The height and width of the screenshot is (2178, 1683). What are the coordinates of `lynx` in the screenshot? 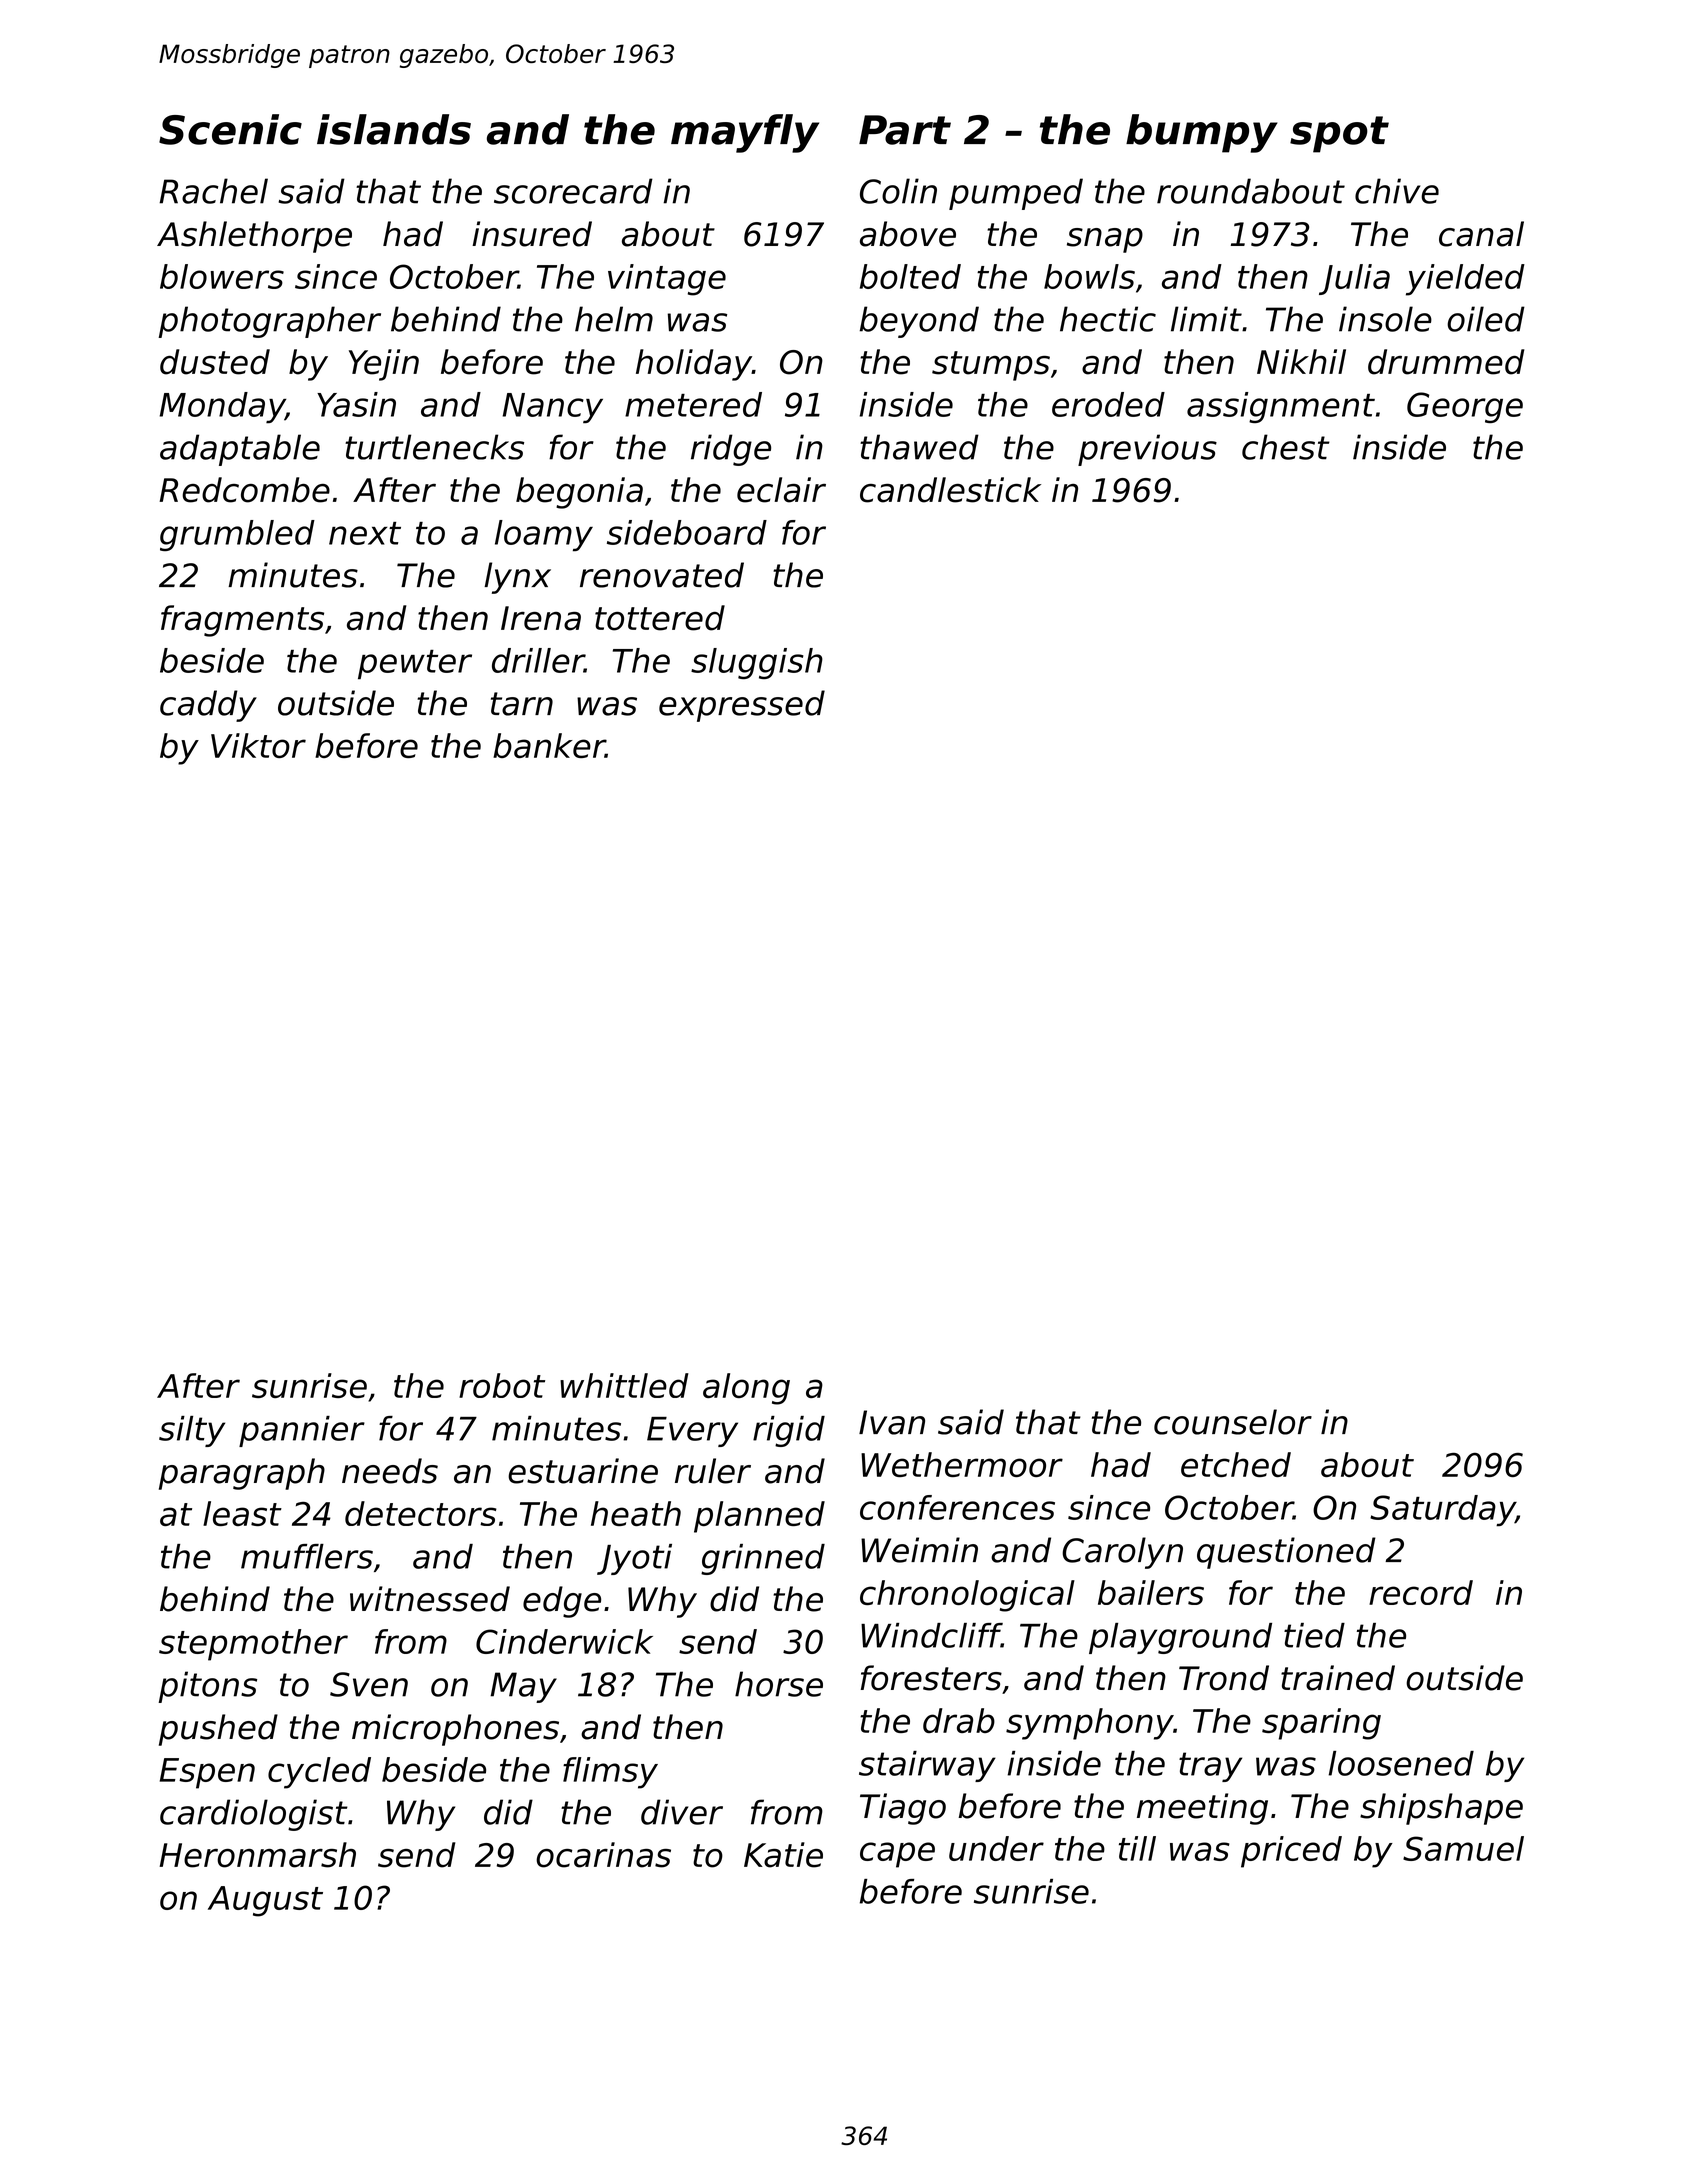 It's located at (517, 578).
